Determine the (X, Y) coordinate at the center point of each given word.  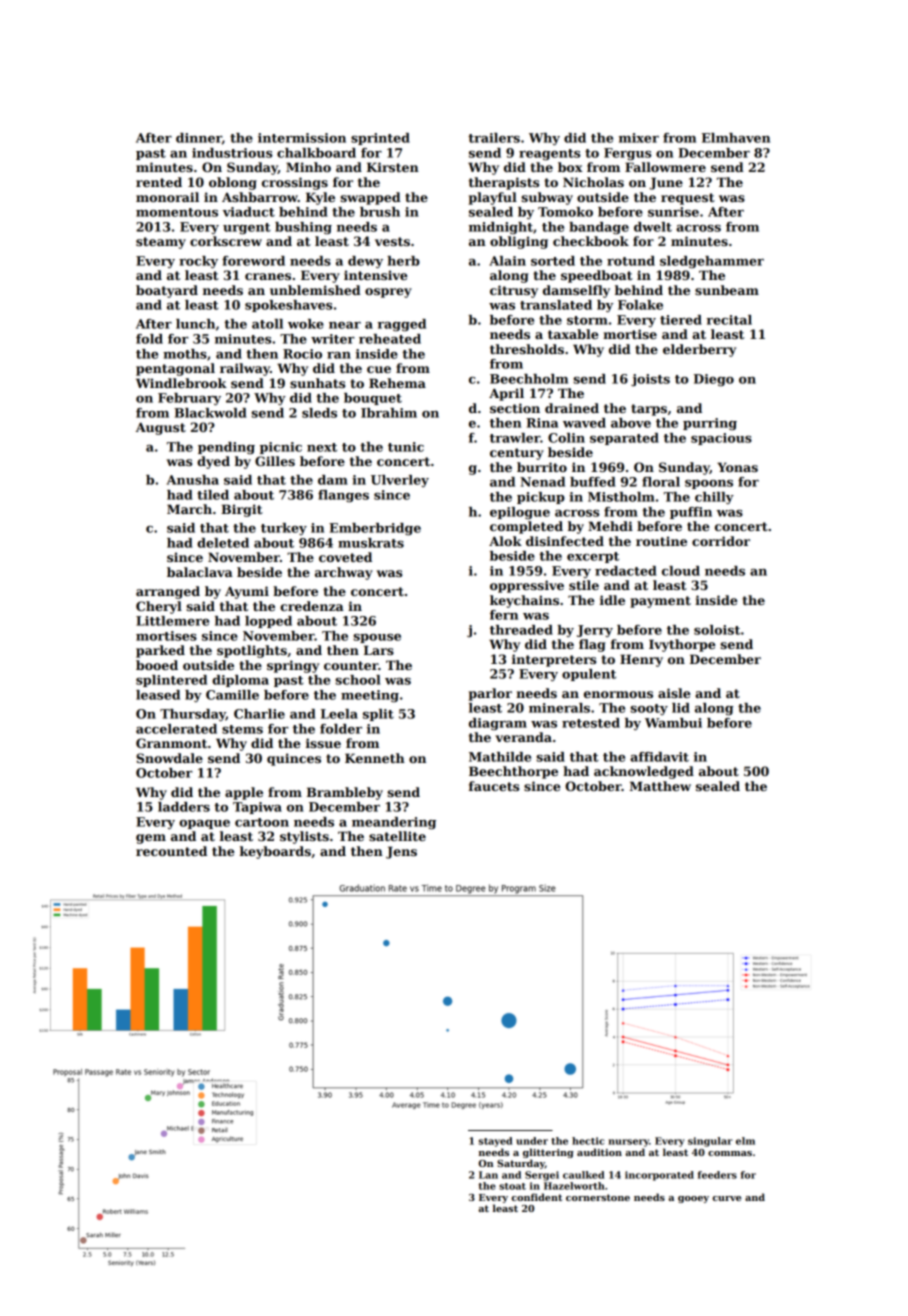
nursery (628, 1143)
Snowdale (169, 758)
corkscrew (226, 241)
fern (504, 615)
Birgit (242, 510)
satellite (397, 836)
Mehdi (610, 526)
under (532, 1141)
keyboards (275, 852)
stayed (495, 1142)
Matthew (660, 786)
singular (710, 1142)
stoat (512, 1186)
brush (380, 212)
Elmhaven (736, 138)
